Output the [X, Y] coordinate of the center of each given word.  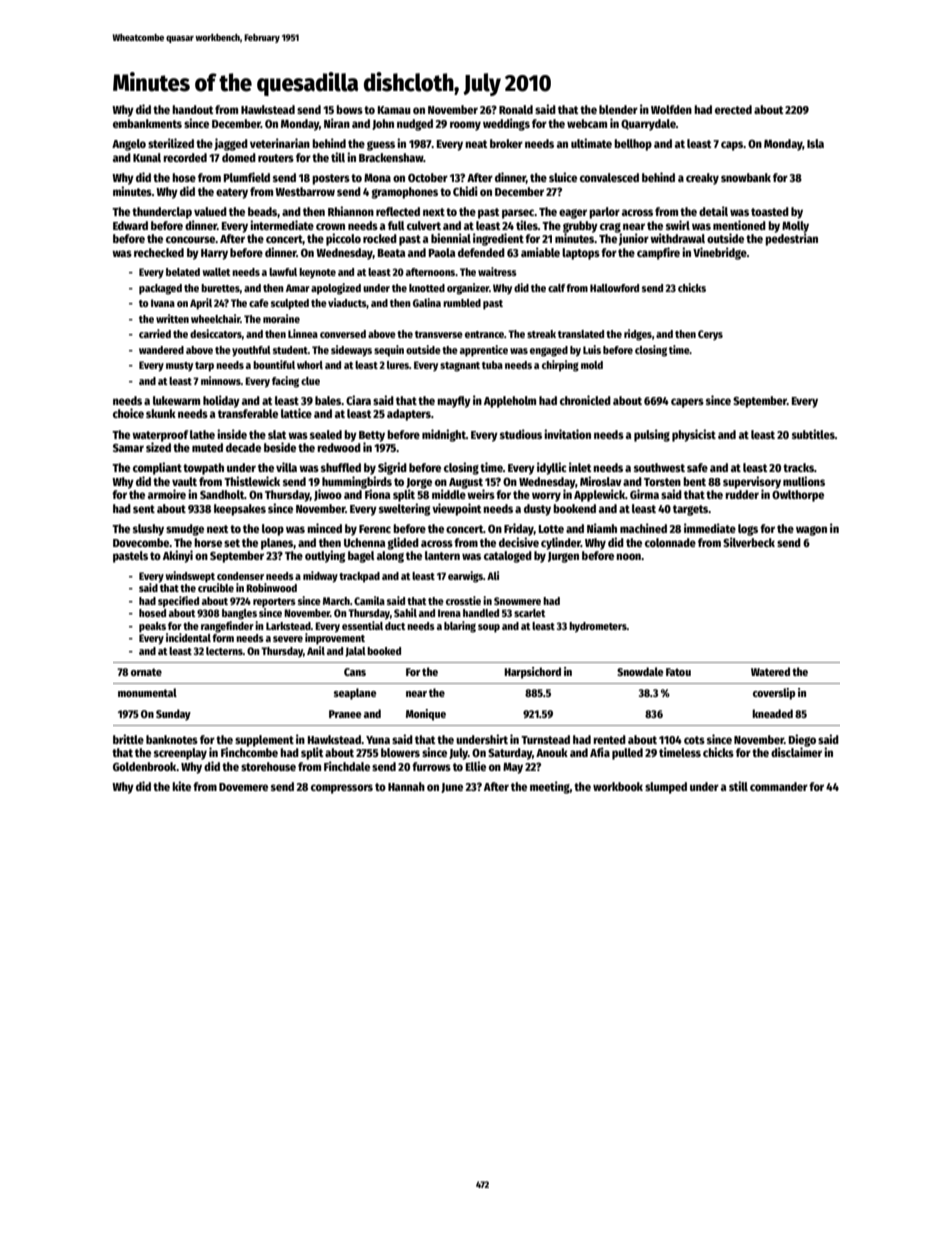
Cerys [710, 335]
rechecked [159, 252]
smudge [185, 530]
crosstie [463, 600]
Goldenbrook [145, 766]
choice [128, 413]
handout [192, 109]
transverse [439, 334]
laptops [581, 254]
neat [476, 144]
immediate [710, 528]
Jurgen [563, 557]
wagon [811, 531]
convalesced [609, 177]
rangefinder [227, 627]
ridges [638, 335]
